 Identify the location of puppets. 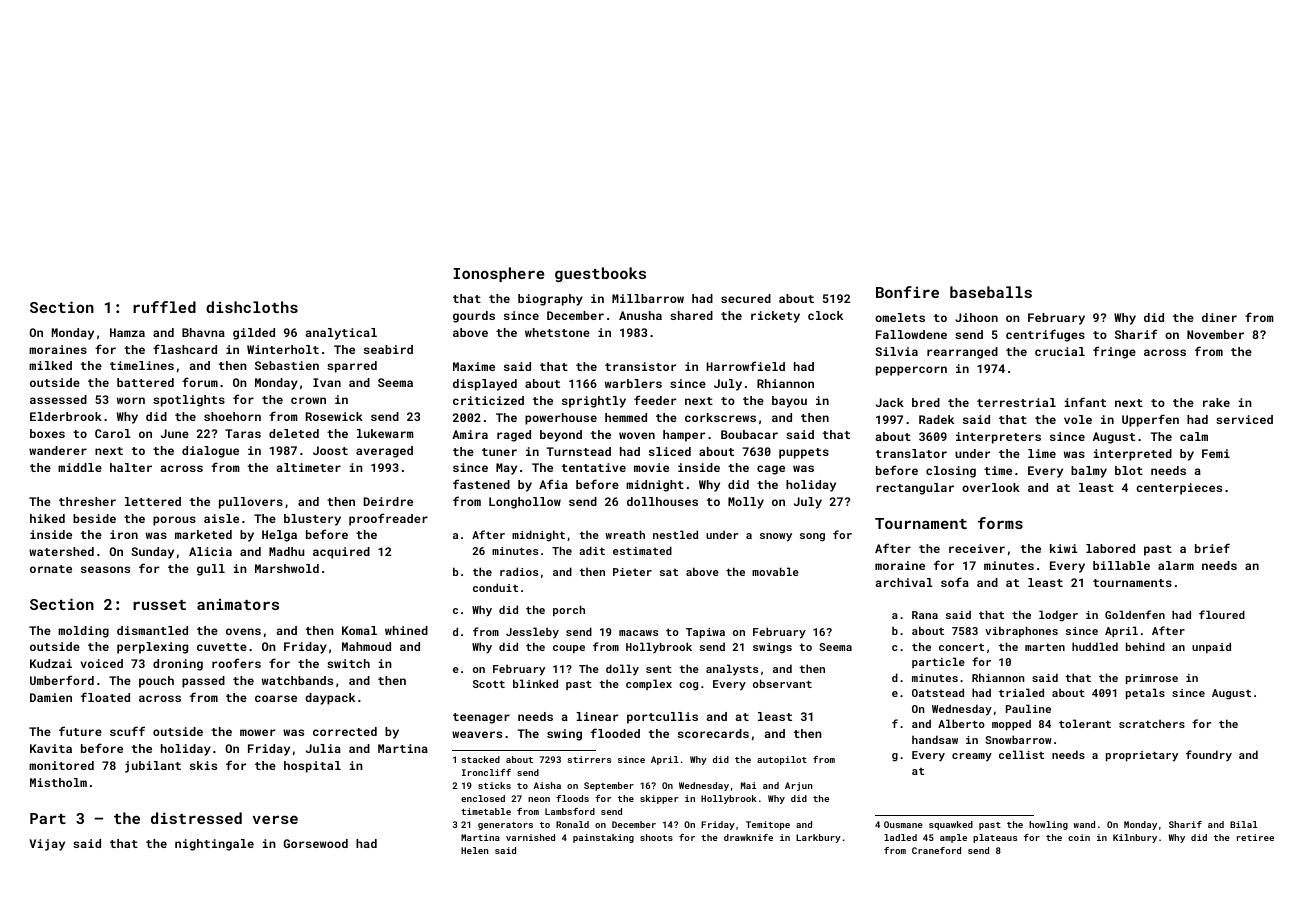
(804, 453).
